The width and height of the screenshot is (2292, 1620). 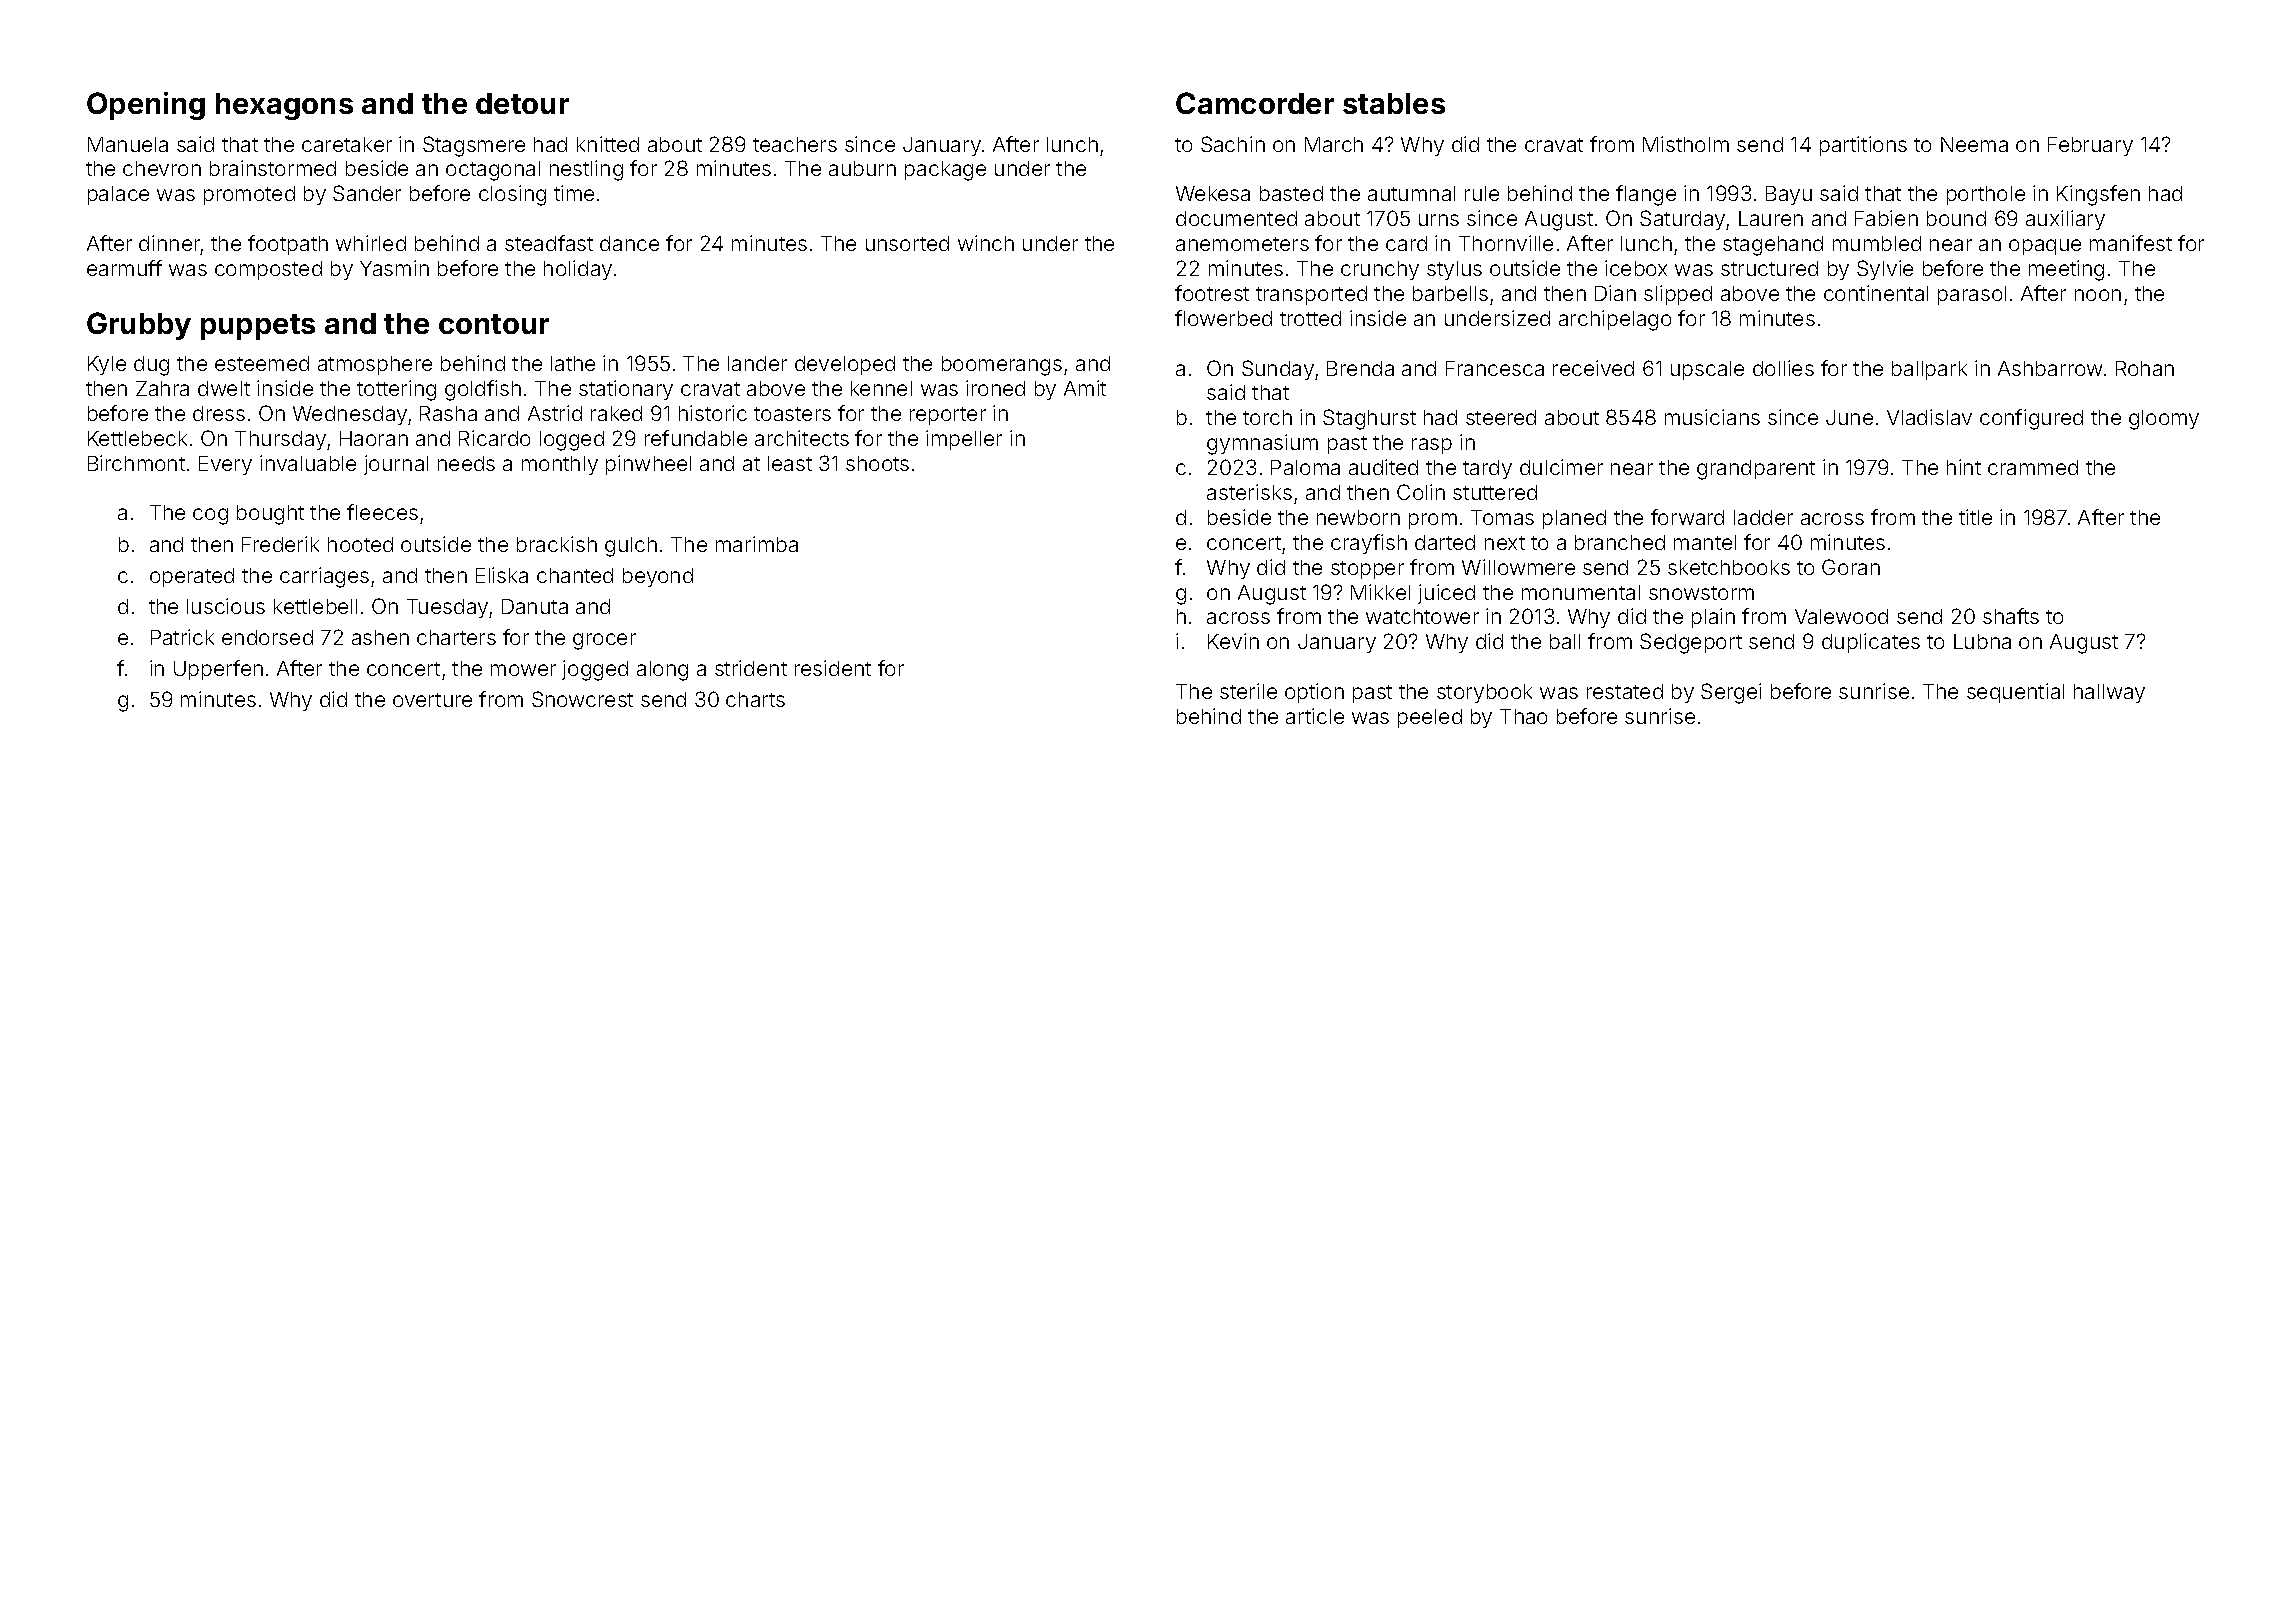 What do you see at coordinates (218, 670) in the screenshot?
I see `Upperfen` at bounding box center [218, 670].
